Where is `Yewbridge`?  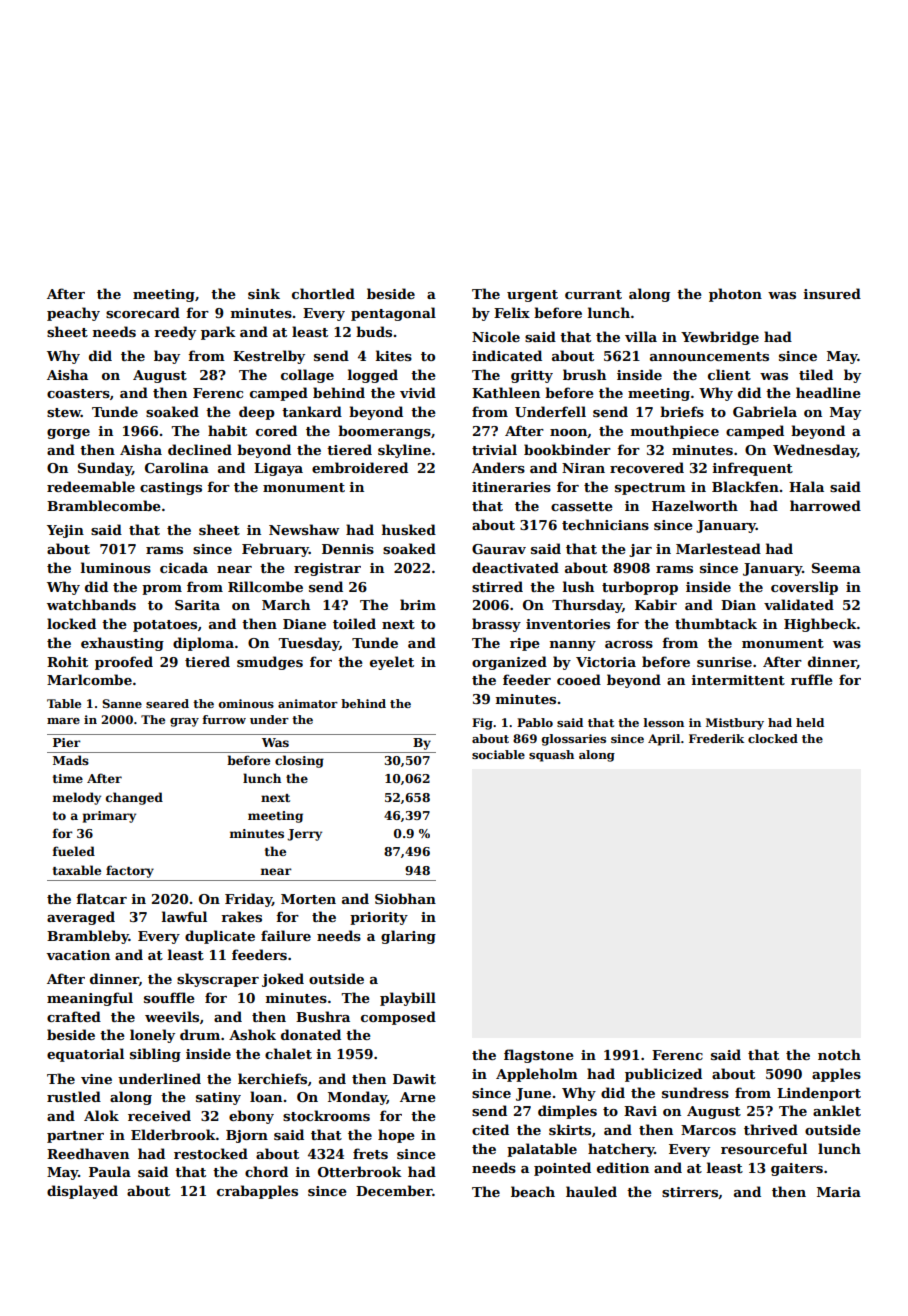 Yewbridge is located at coordinates (720, 338).
